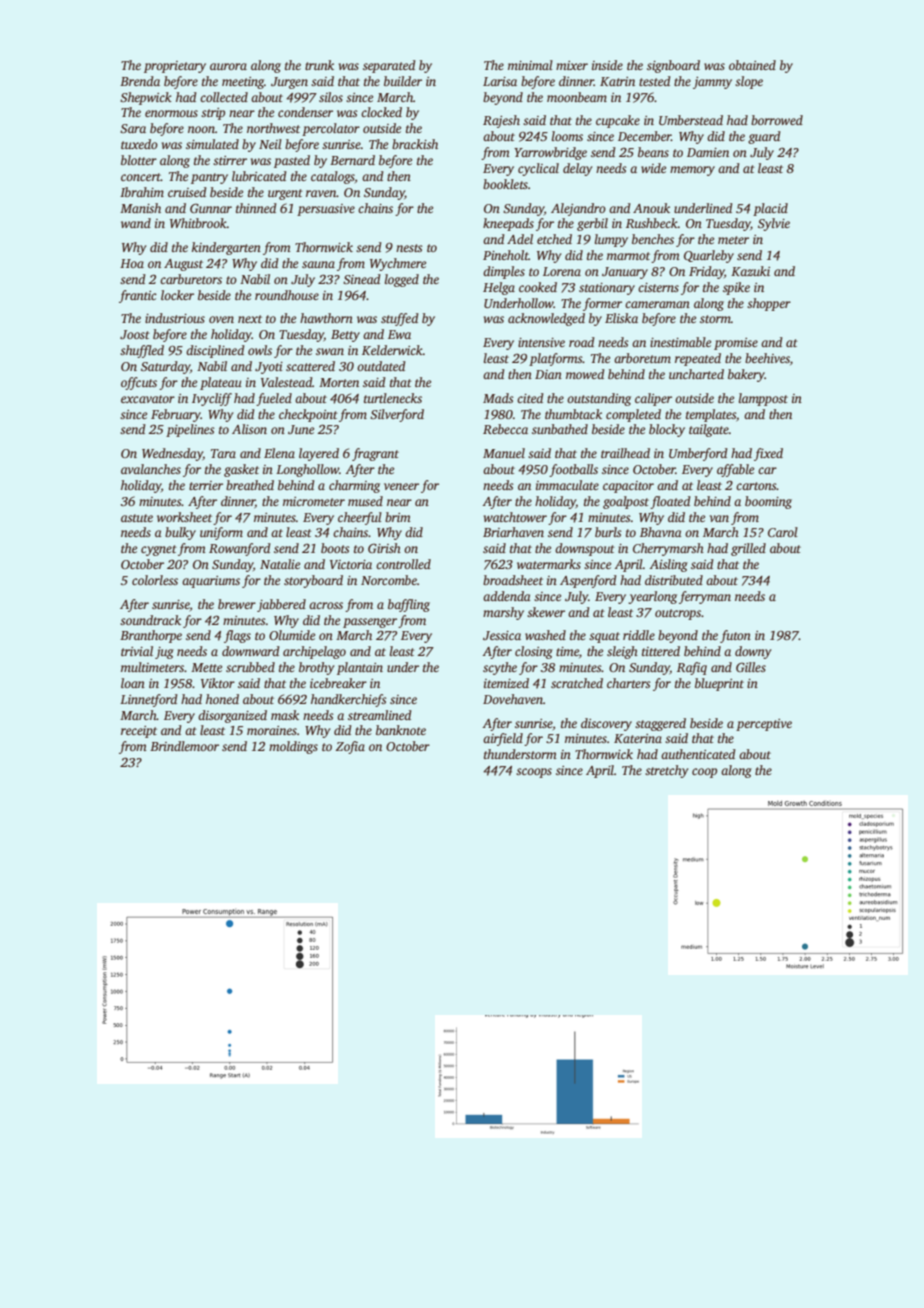 The height and width of the image is (1308, 924). What do you see at coordinates (513, 532) in the image?
I see `Briarhaven` at bounding box center [513, 532].
